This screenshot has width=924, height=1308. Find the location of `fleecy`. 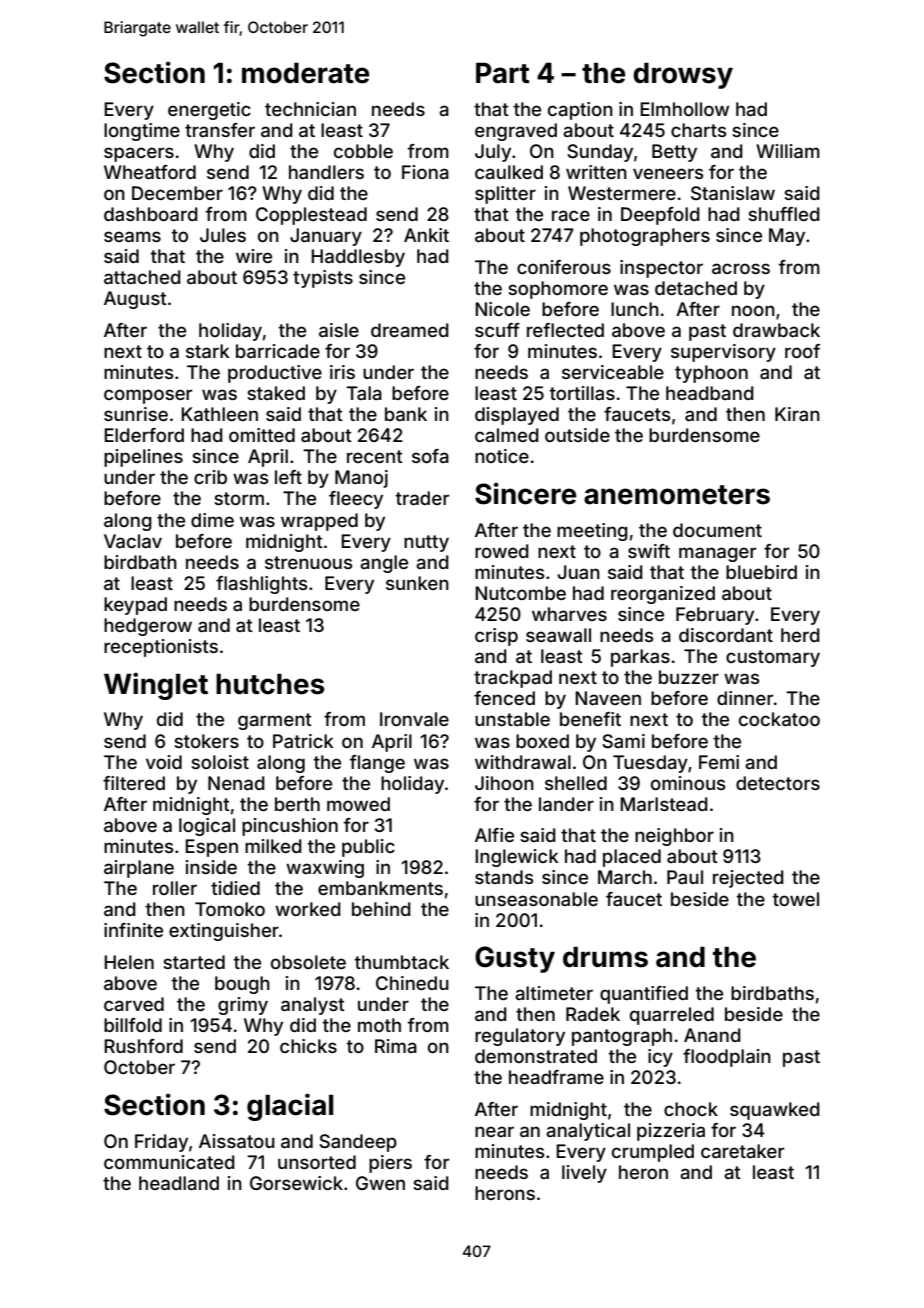

fleecy is located at coordinates (356, 500).
